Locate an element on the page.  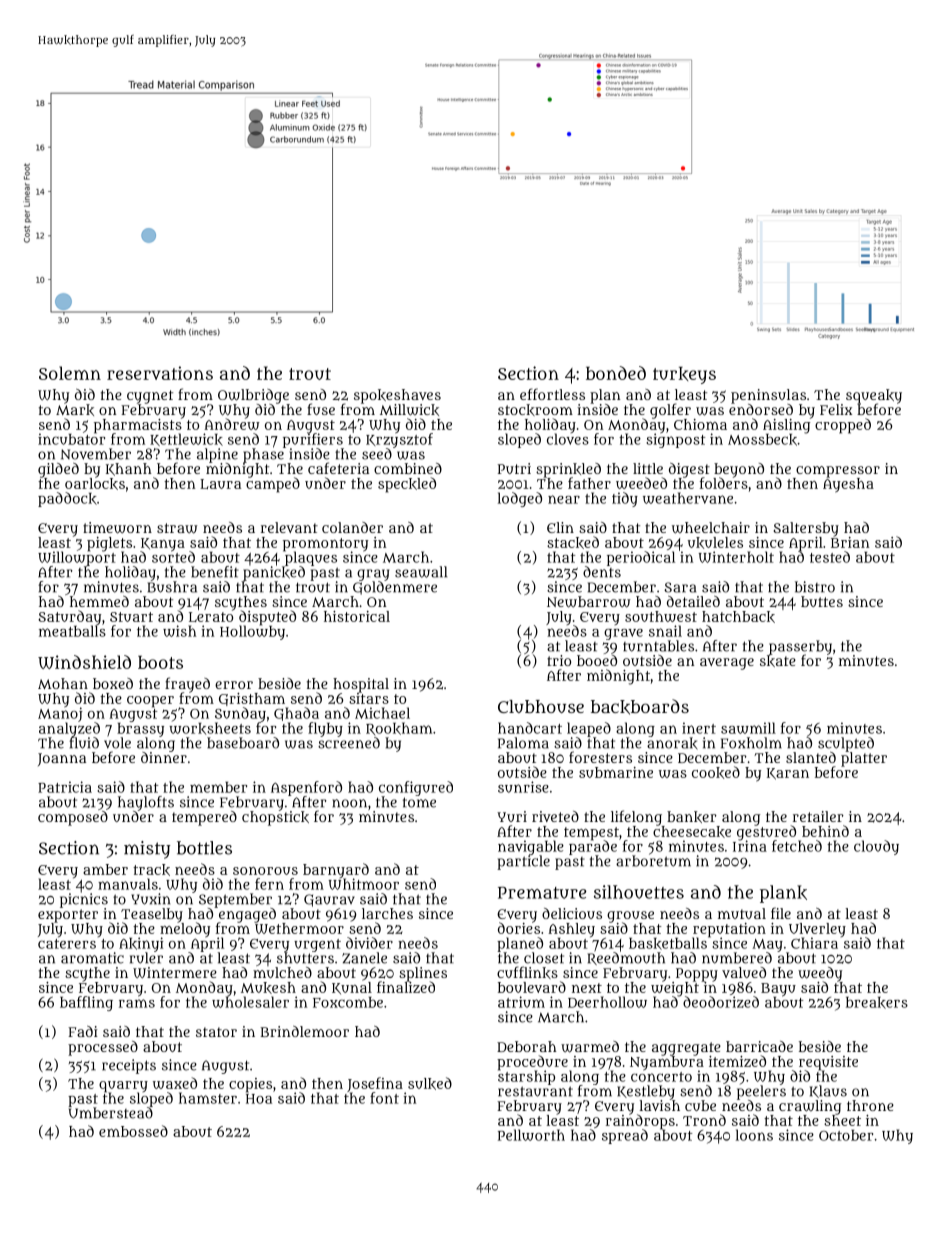
Pellworth is located at coordinates (531, 1135).
